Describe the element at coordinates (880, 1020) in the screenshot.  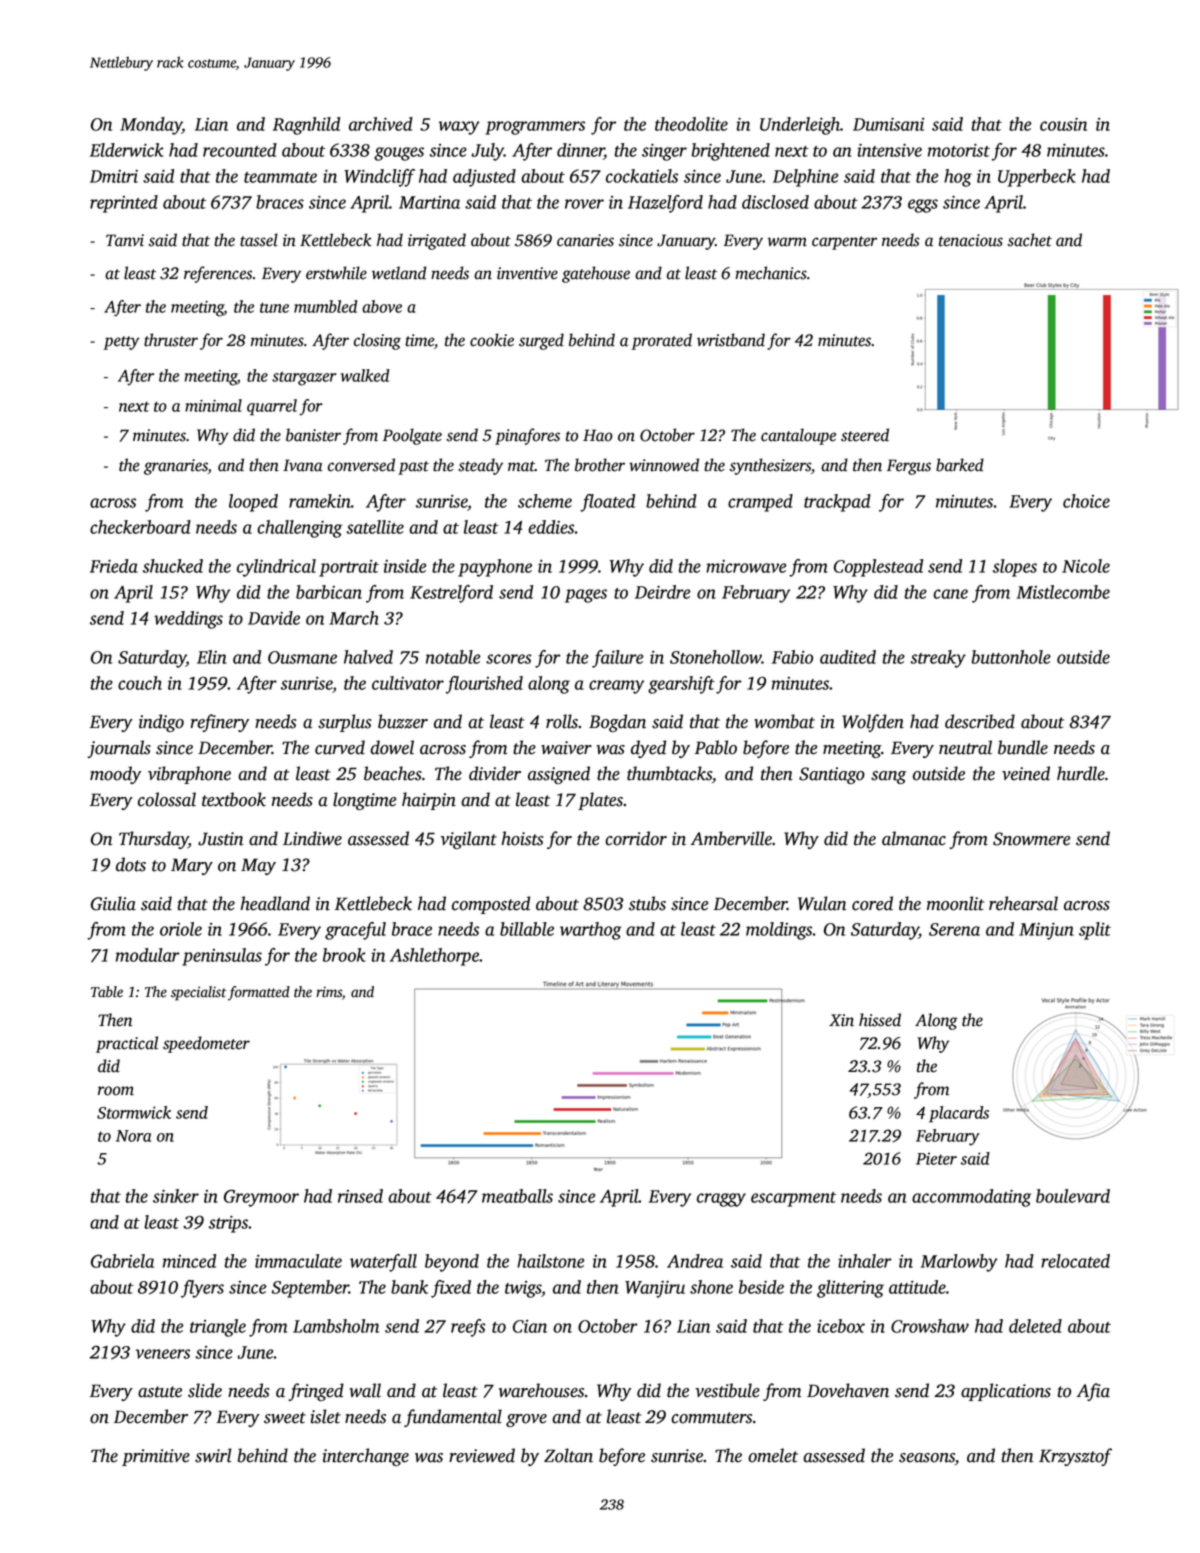
I see `hissed` at that location.
